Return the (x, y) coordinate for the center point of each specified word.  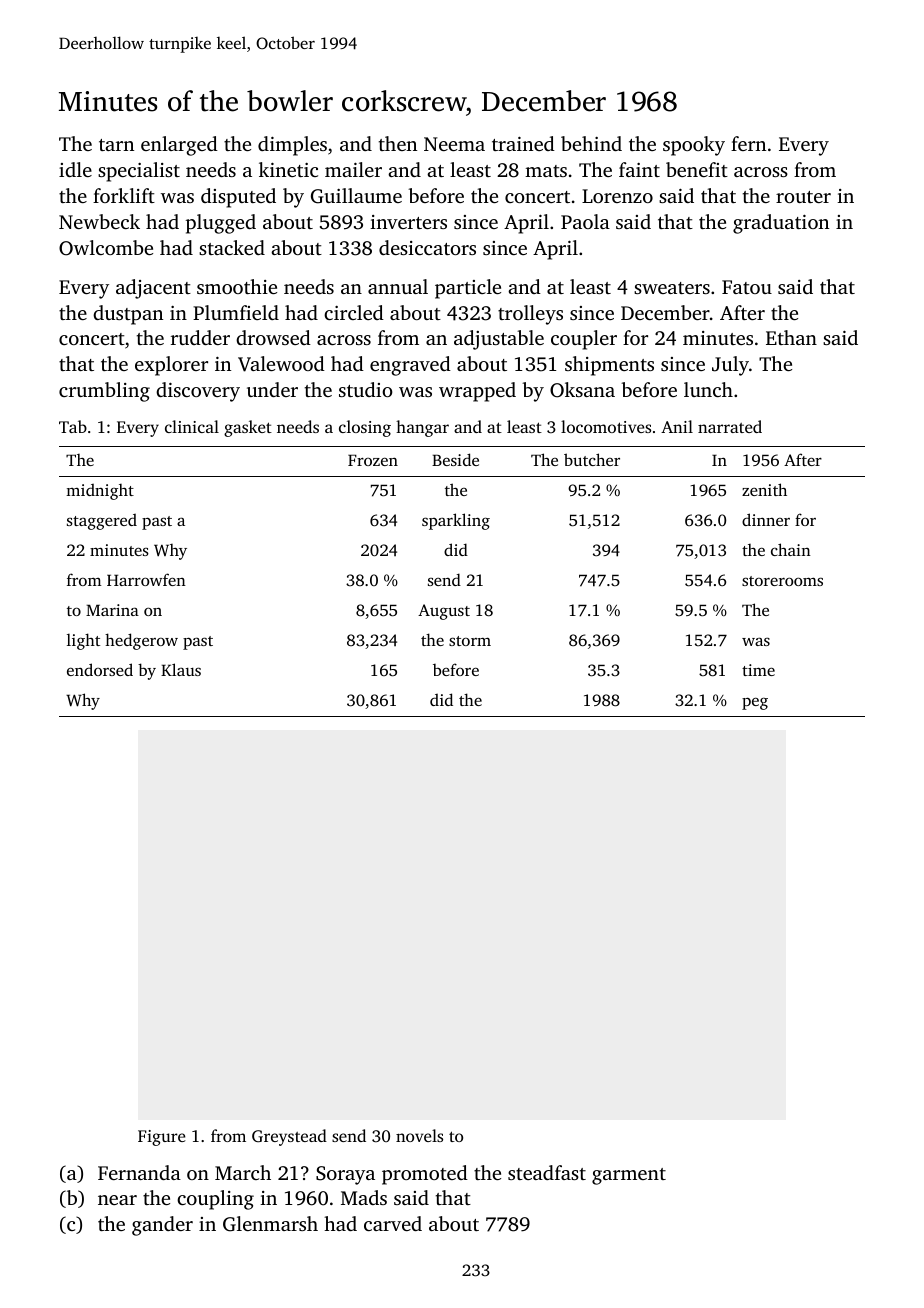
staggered (102, 522)
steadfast (547, 1172)
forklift (124, 195)
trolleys (530, 315)
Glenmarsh (270, 1224)
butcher (592, 459)
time (758, 670)
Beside (455, 459)
